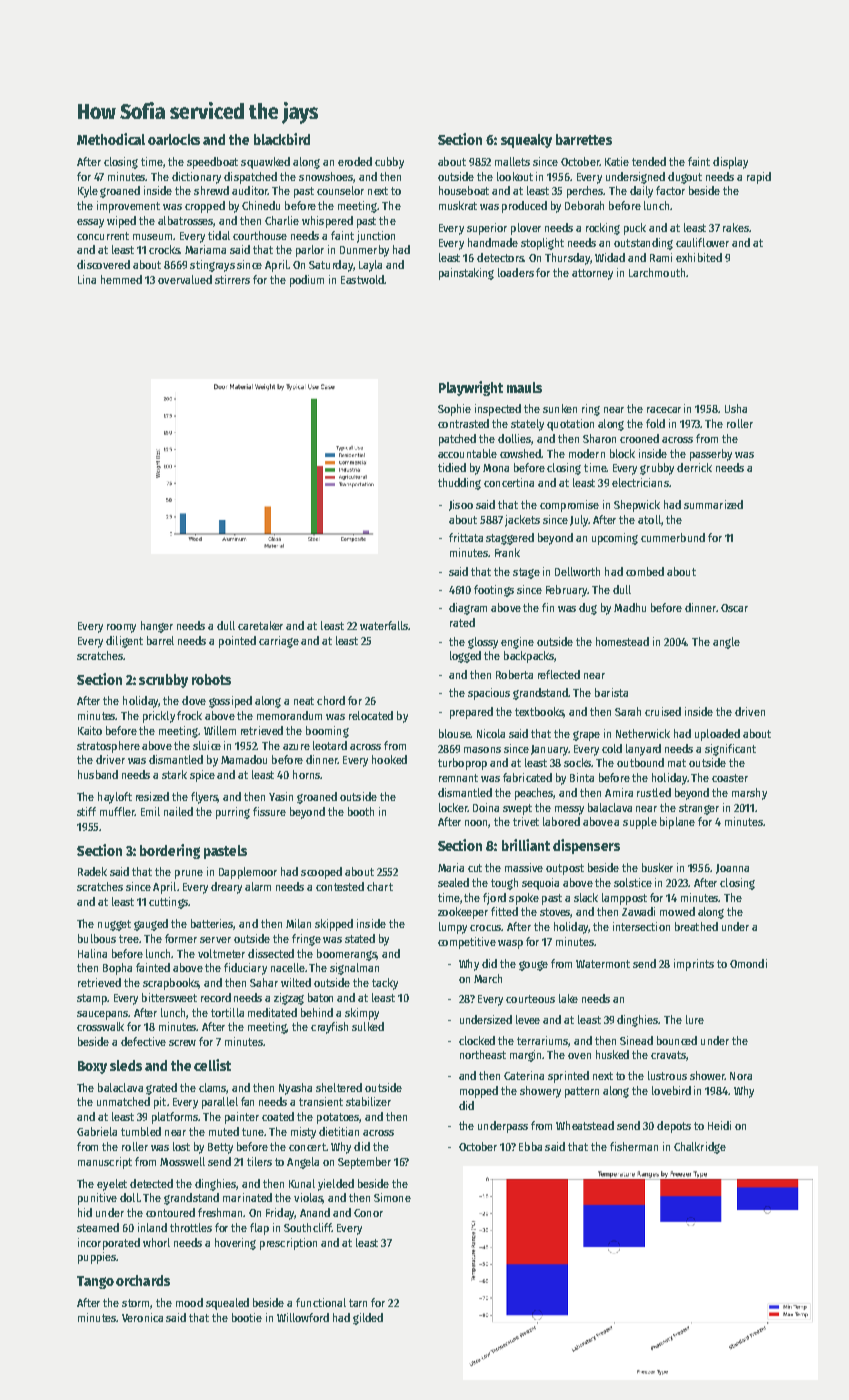  I want to click on Veronica, so click(142, 1317).
